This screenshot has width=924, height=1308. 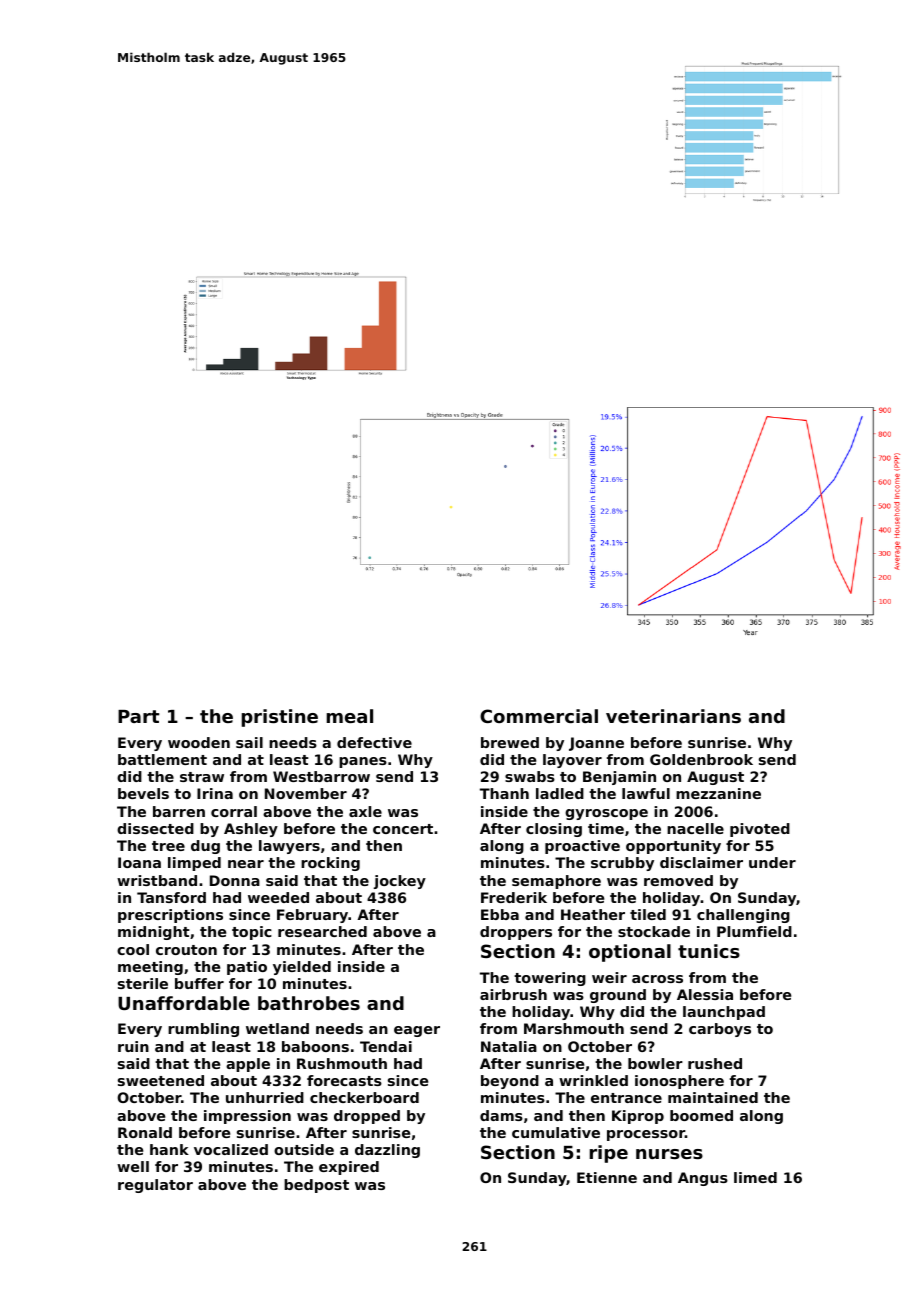 What do you see at coordinates (607, 1177) in the screenshot?
I see `Etienne` at bounding box center [607, 1177].
